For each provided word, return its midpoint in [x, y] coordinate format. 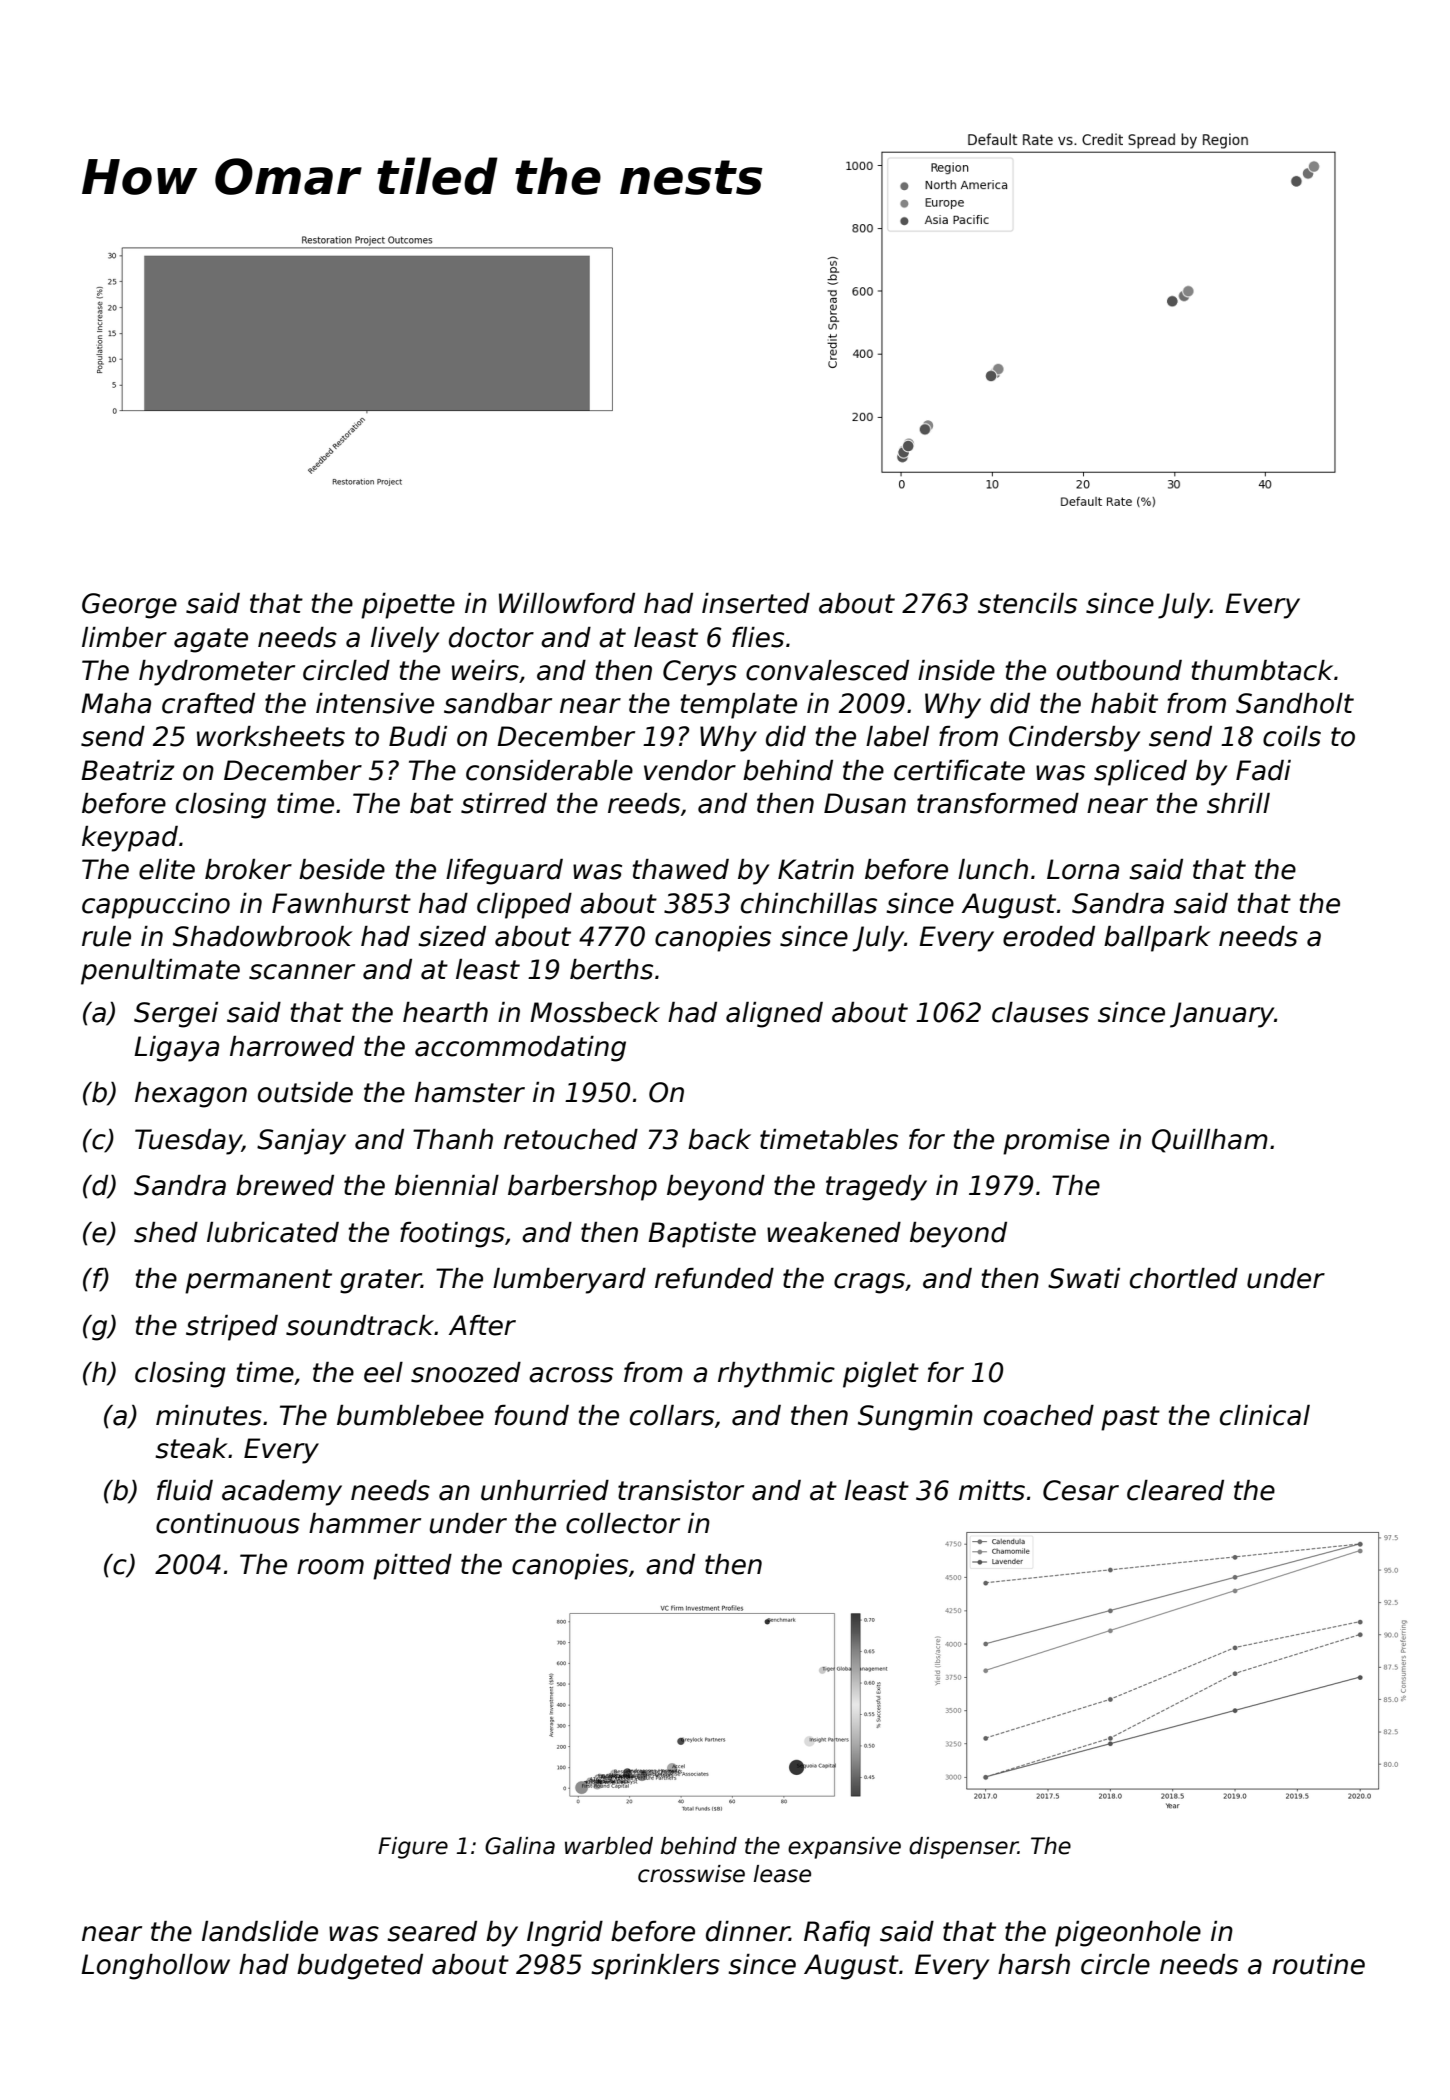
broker [248, 869]
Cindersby [1074, 739]
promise [1056, 1142]
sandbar [498, 703]
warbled [609, 1846]
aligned [774, 1015]
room [330, 1567]
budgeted [360, 1967]
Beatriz [127, 770]
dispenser [963, 1848]
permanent [258, 1281]
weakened [834, 1232]
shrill [1238, 803]
